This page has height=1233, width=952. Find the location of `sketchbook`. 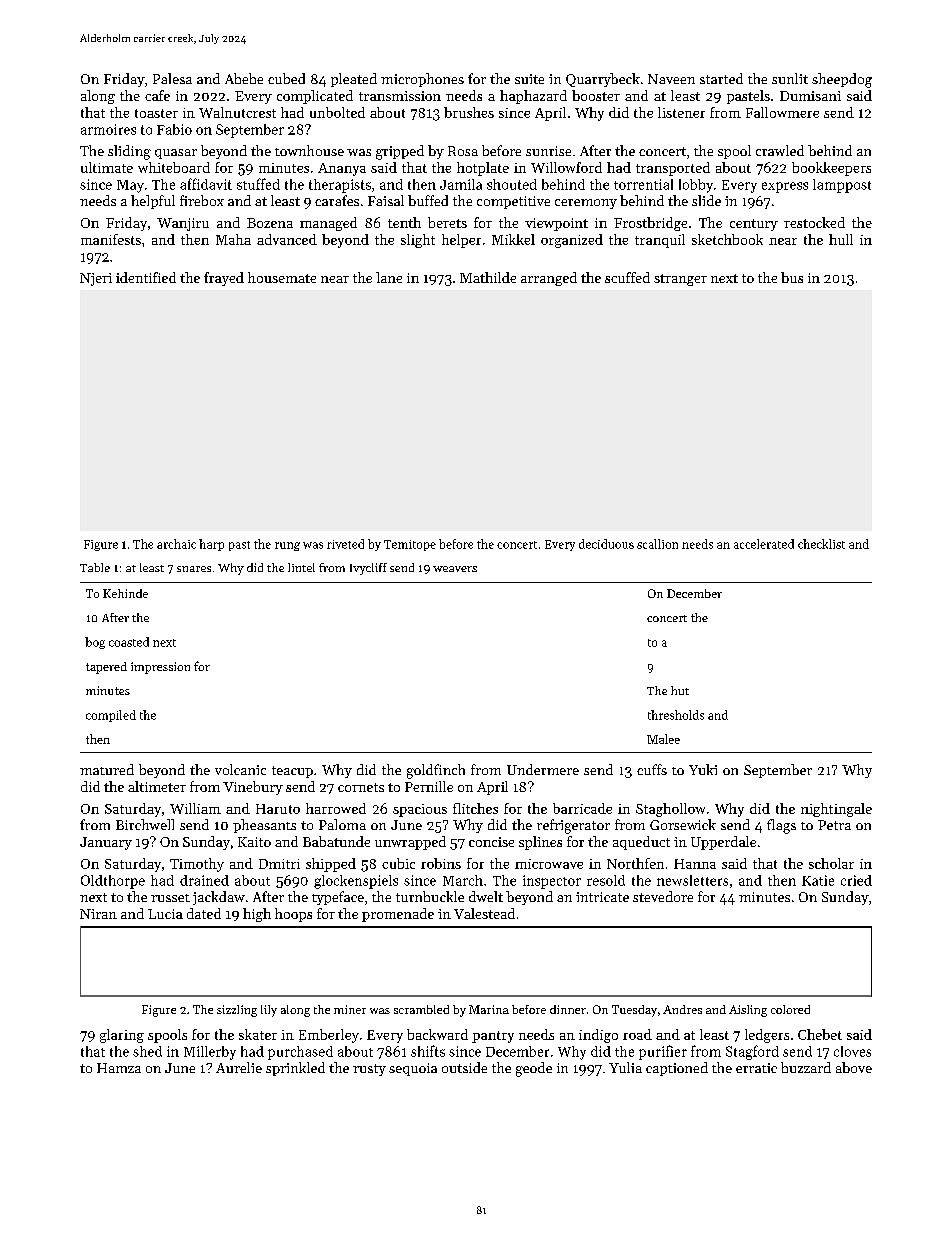

sketchbook is located at coordinates (727, 239).
